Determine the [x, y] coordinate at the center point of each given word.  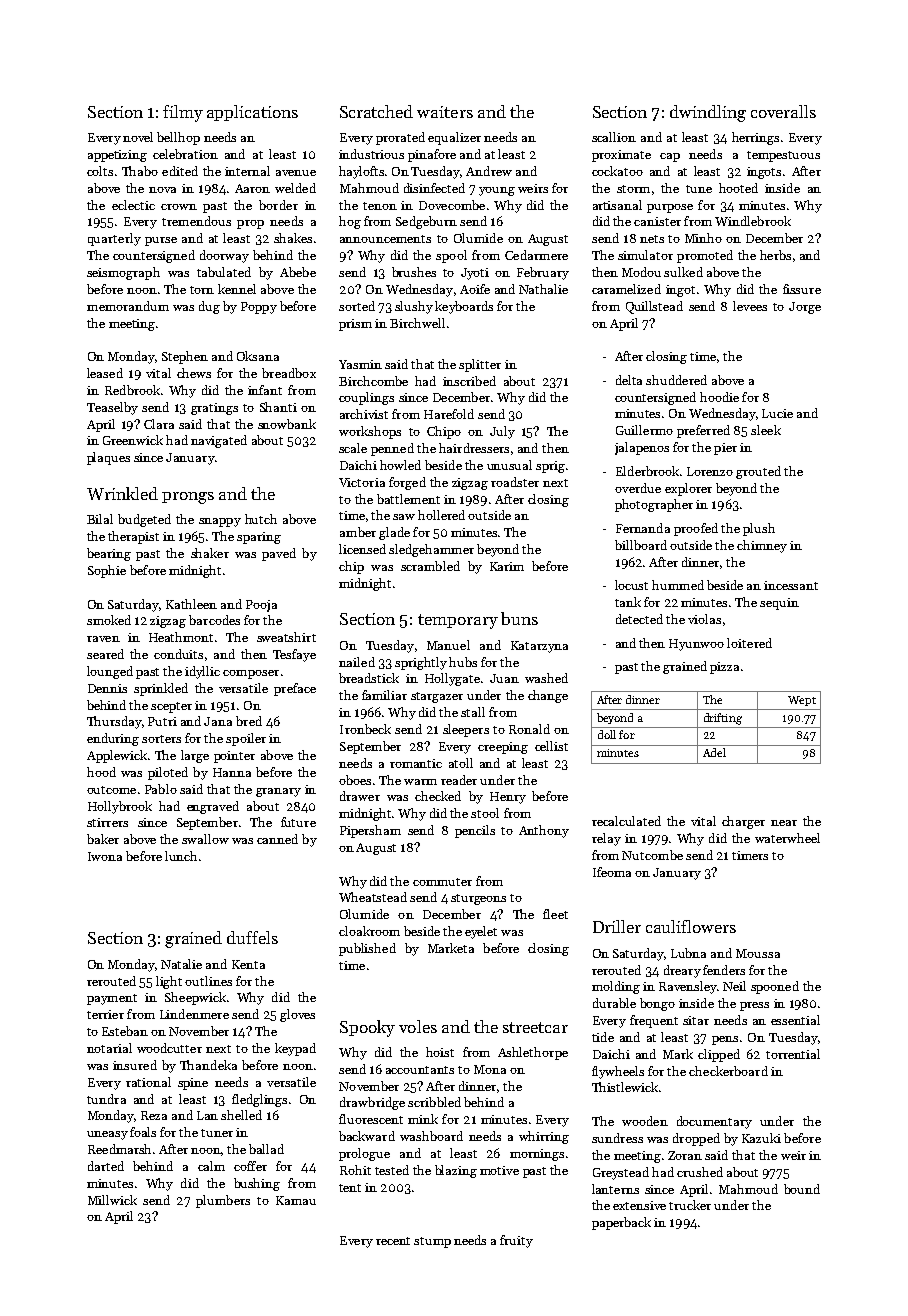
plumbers [223, 1201]
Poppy [259, 308]
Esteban [125, 1031]
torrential [793, 1054]
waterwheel [787, 838]
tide [603, 1037]
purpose [670, 208]
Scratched [376, 111]
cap [670, 157]
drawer [360, 796]
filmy [183, 113]
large [195, 756]
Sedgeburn [426, 222]
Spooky [367, 1028]
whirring [544, 1137]
